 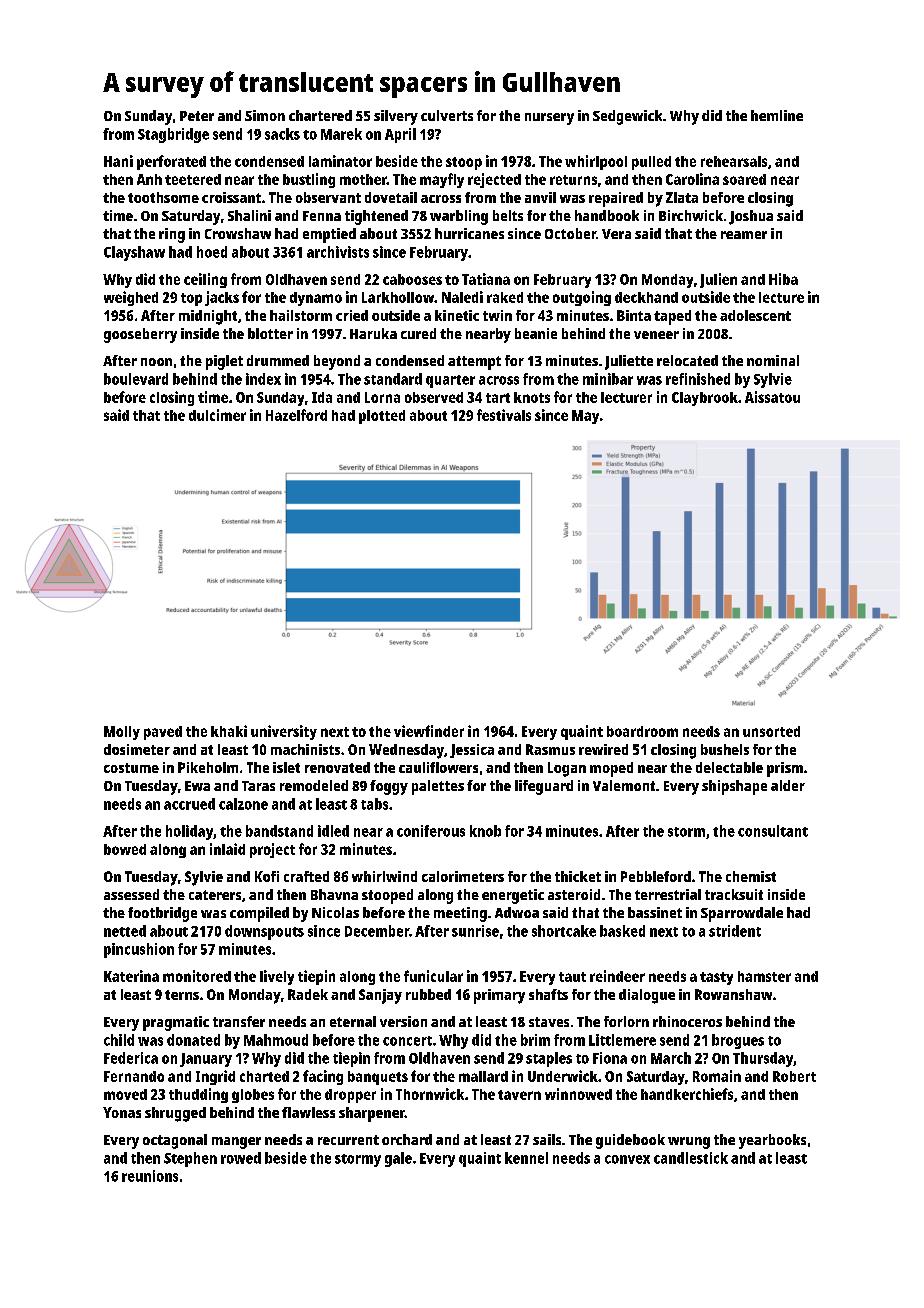 What do you see at coordinates (265, 115) in the image?
I see `Simon` at bounding box center [265, 115].
